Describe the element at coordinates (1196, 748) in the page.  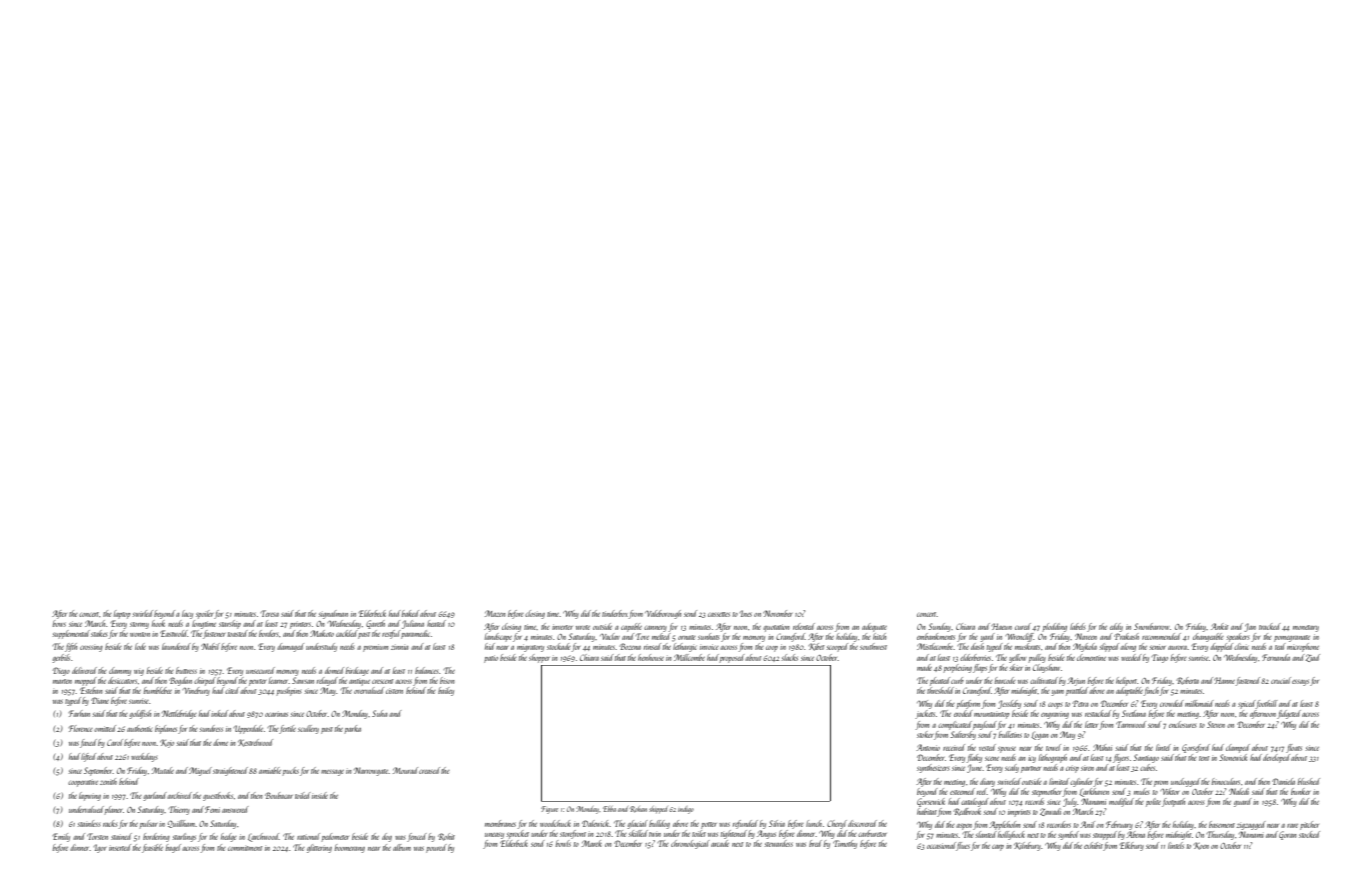
I see `Gorseford` at that location.
